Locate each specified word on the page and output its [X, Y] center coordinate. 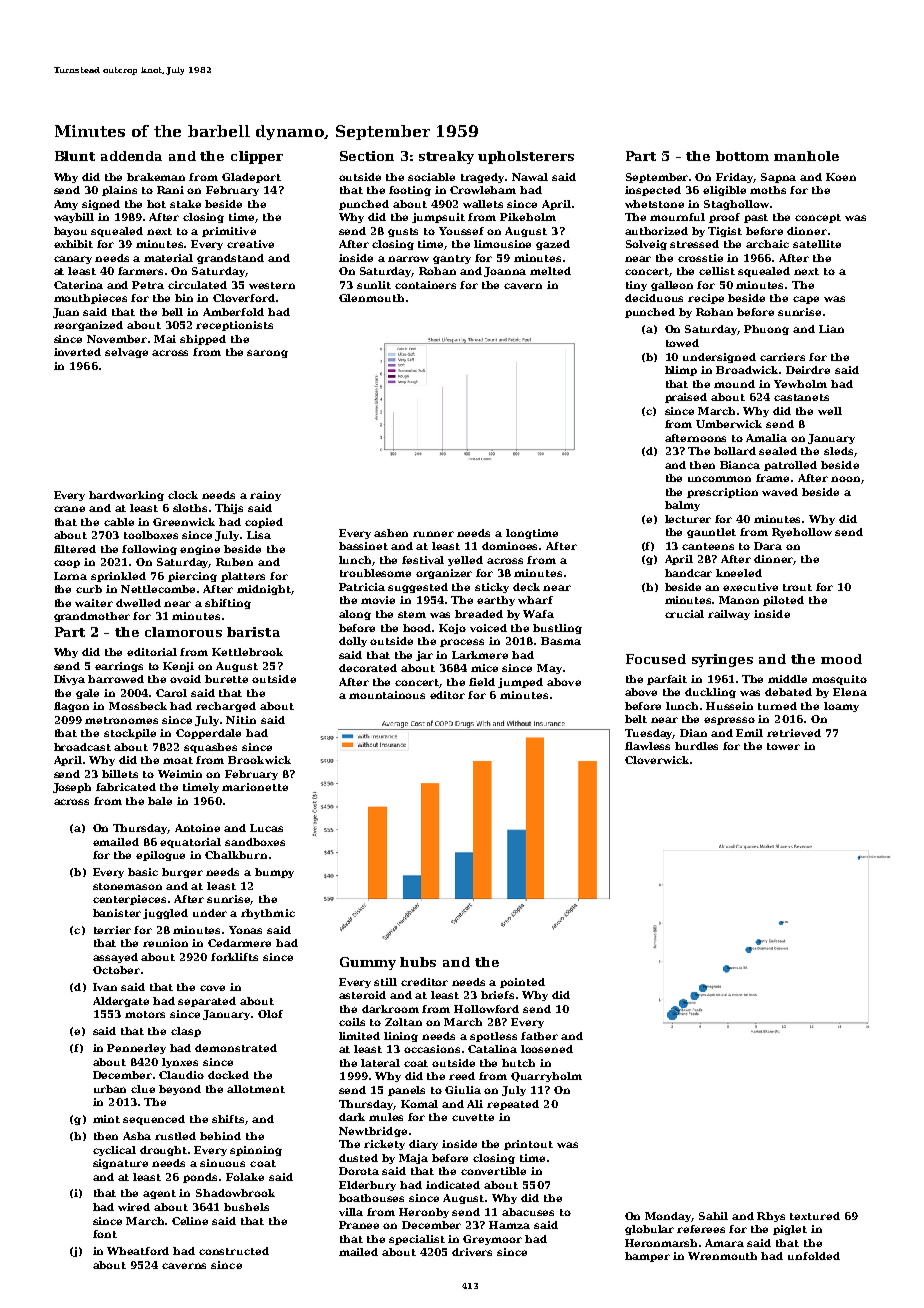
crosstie [700, 258]
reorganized [88, 326]
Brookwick [259, 760]
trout [797, 587]
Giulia [463, 1090]
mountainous [387, 695]
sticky [492, 588]
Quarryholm [546, 1077]
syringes [722, 660]
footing [410, 191]
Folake [245, 1177]
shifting [228, 604]
